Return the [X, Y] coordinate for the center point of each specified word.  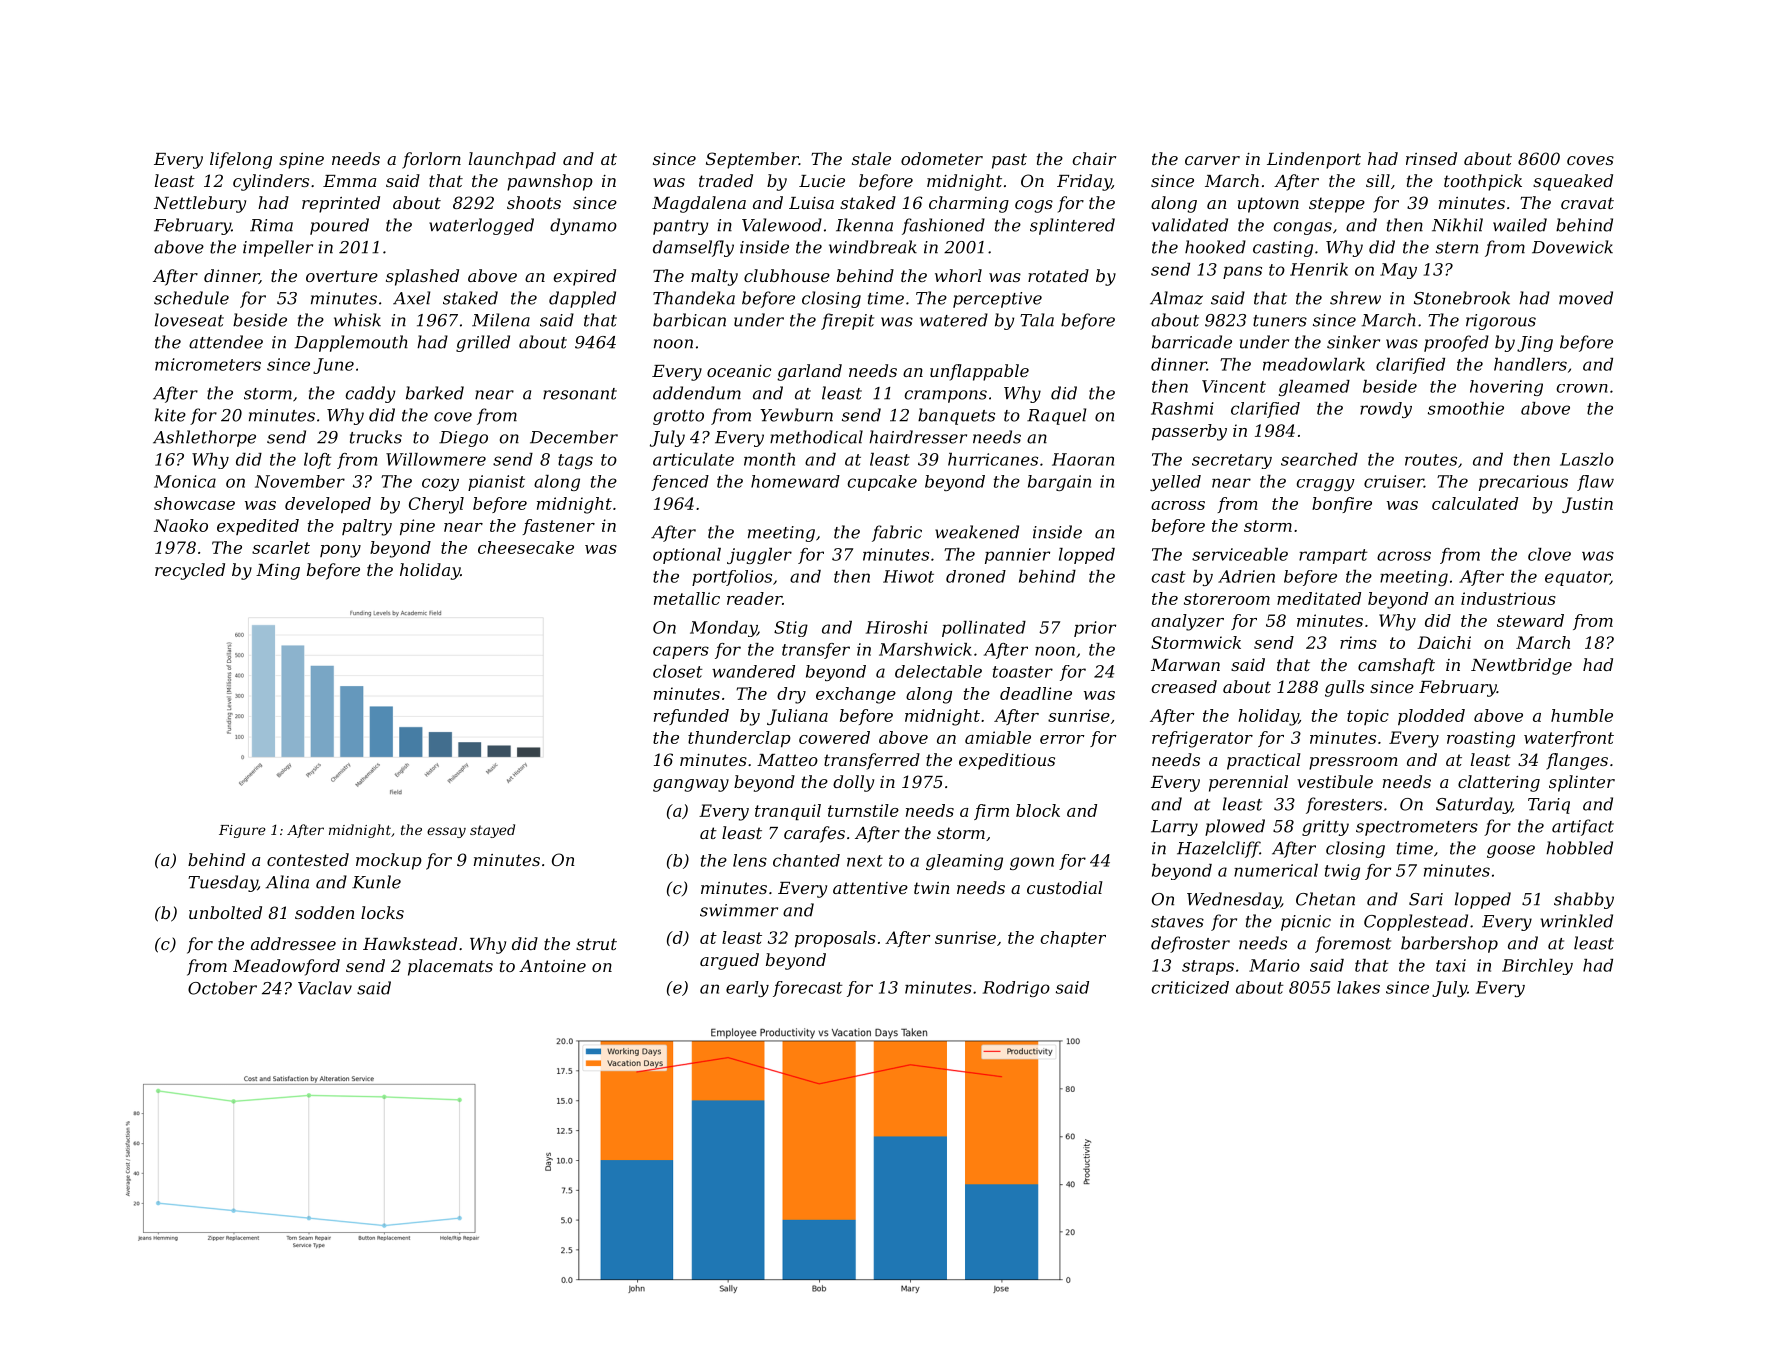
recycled [190, 571]
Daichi [1444, 642]
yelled [1175, 483]
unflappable [979, 372]
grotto [678, 417]
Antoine [552, 966]
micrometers [208, 364]
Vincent [1234, 386]
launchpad [512, 160]
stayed [492, 831]
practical [1264, 761]
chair [1094, 158]
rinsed [1431, 158]
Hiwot [908, 576]
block [1038, 810]
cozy [440, 484]
